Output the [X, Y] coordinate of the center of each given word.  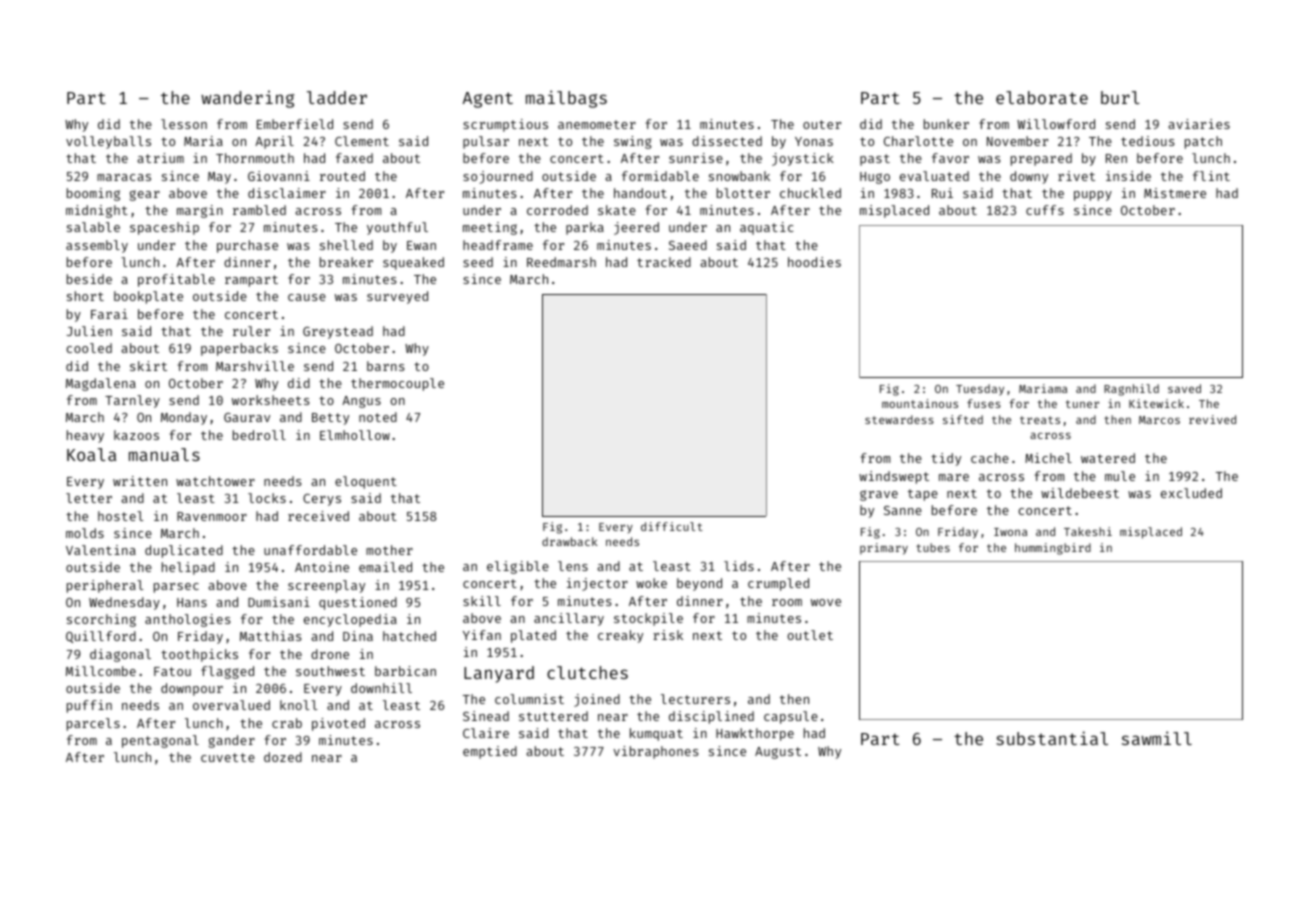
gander [232, 741]
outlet [810, 635]
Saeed [688, 245]
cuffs [1045, 210]
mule [1120, 476]
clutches [587, 672]
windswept [894, 477]
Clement [362, 141]
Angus [361, 402]
